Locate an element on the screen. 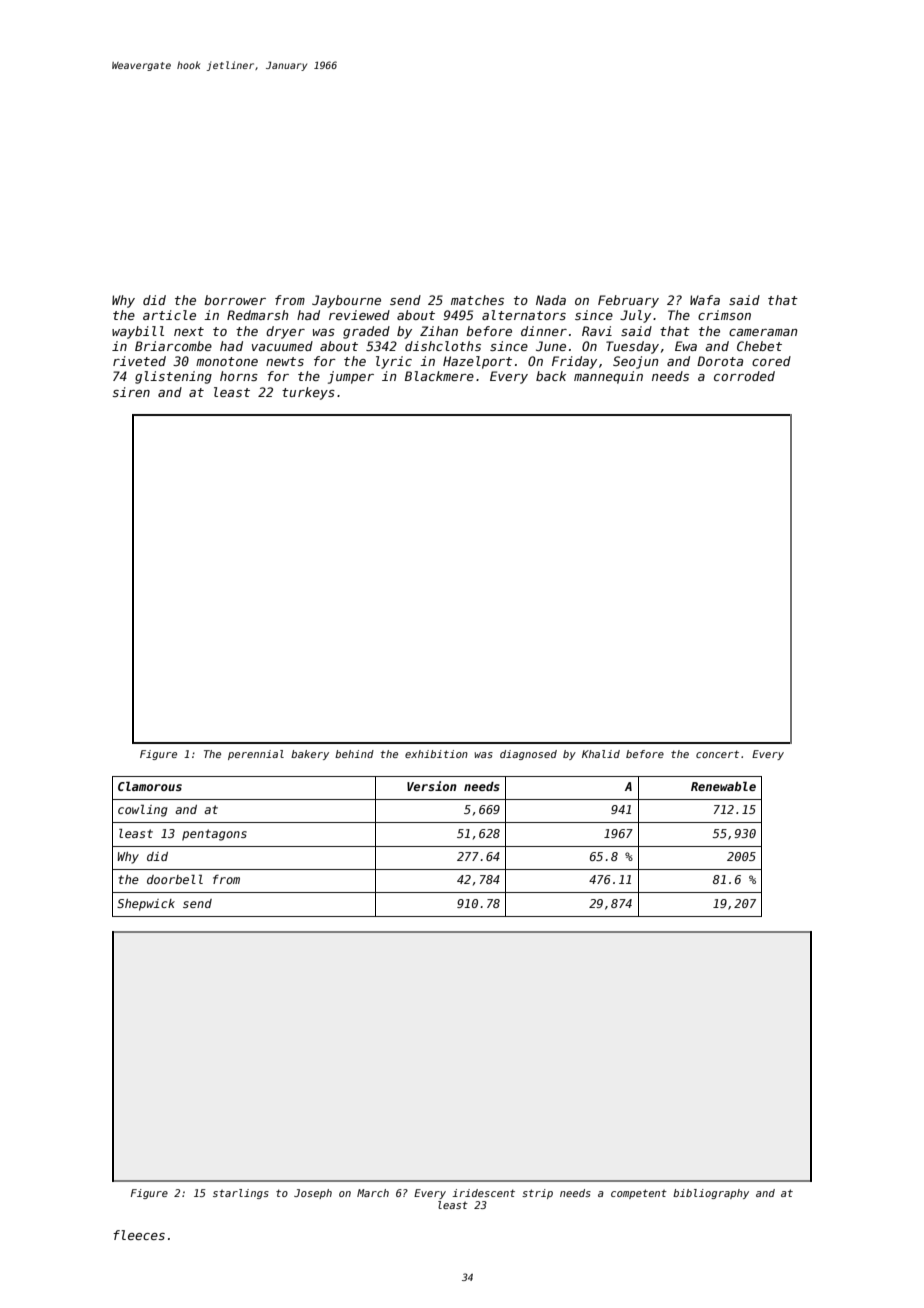 This screenshot has width=924, height=1308. competent is located at coordinates (639, 1194).
